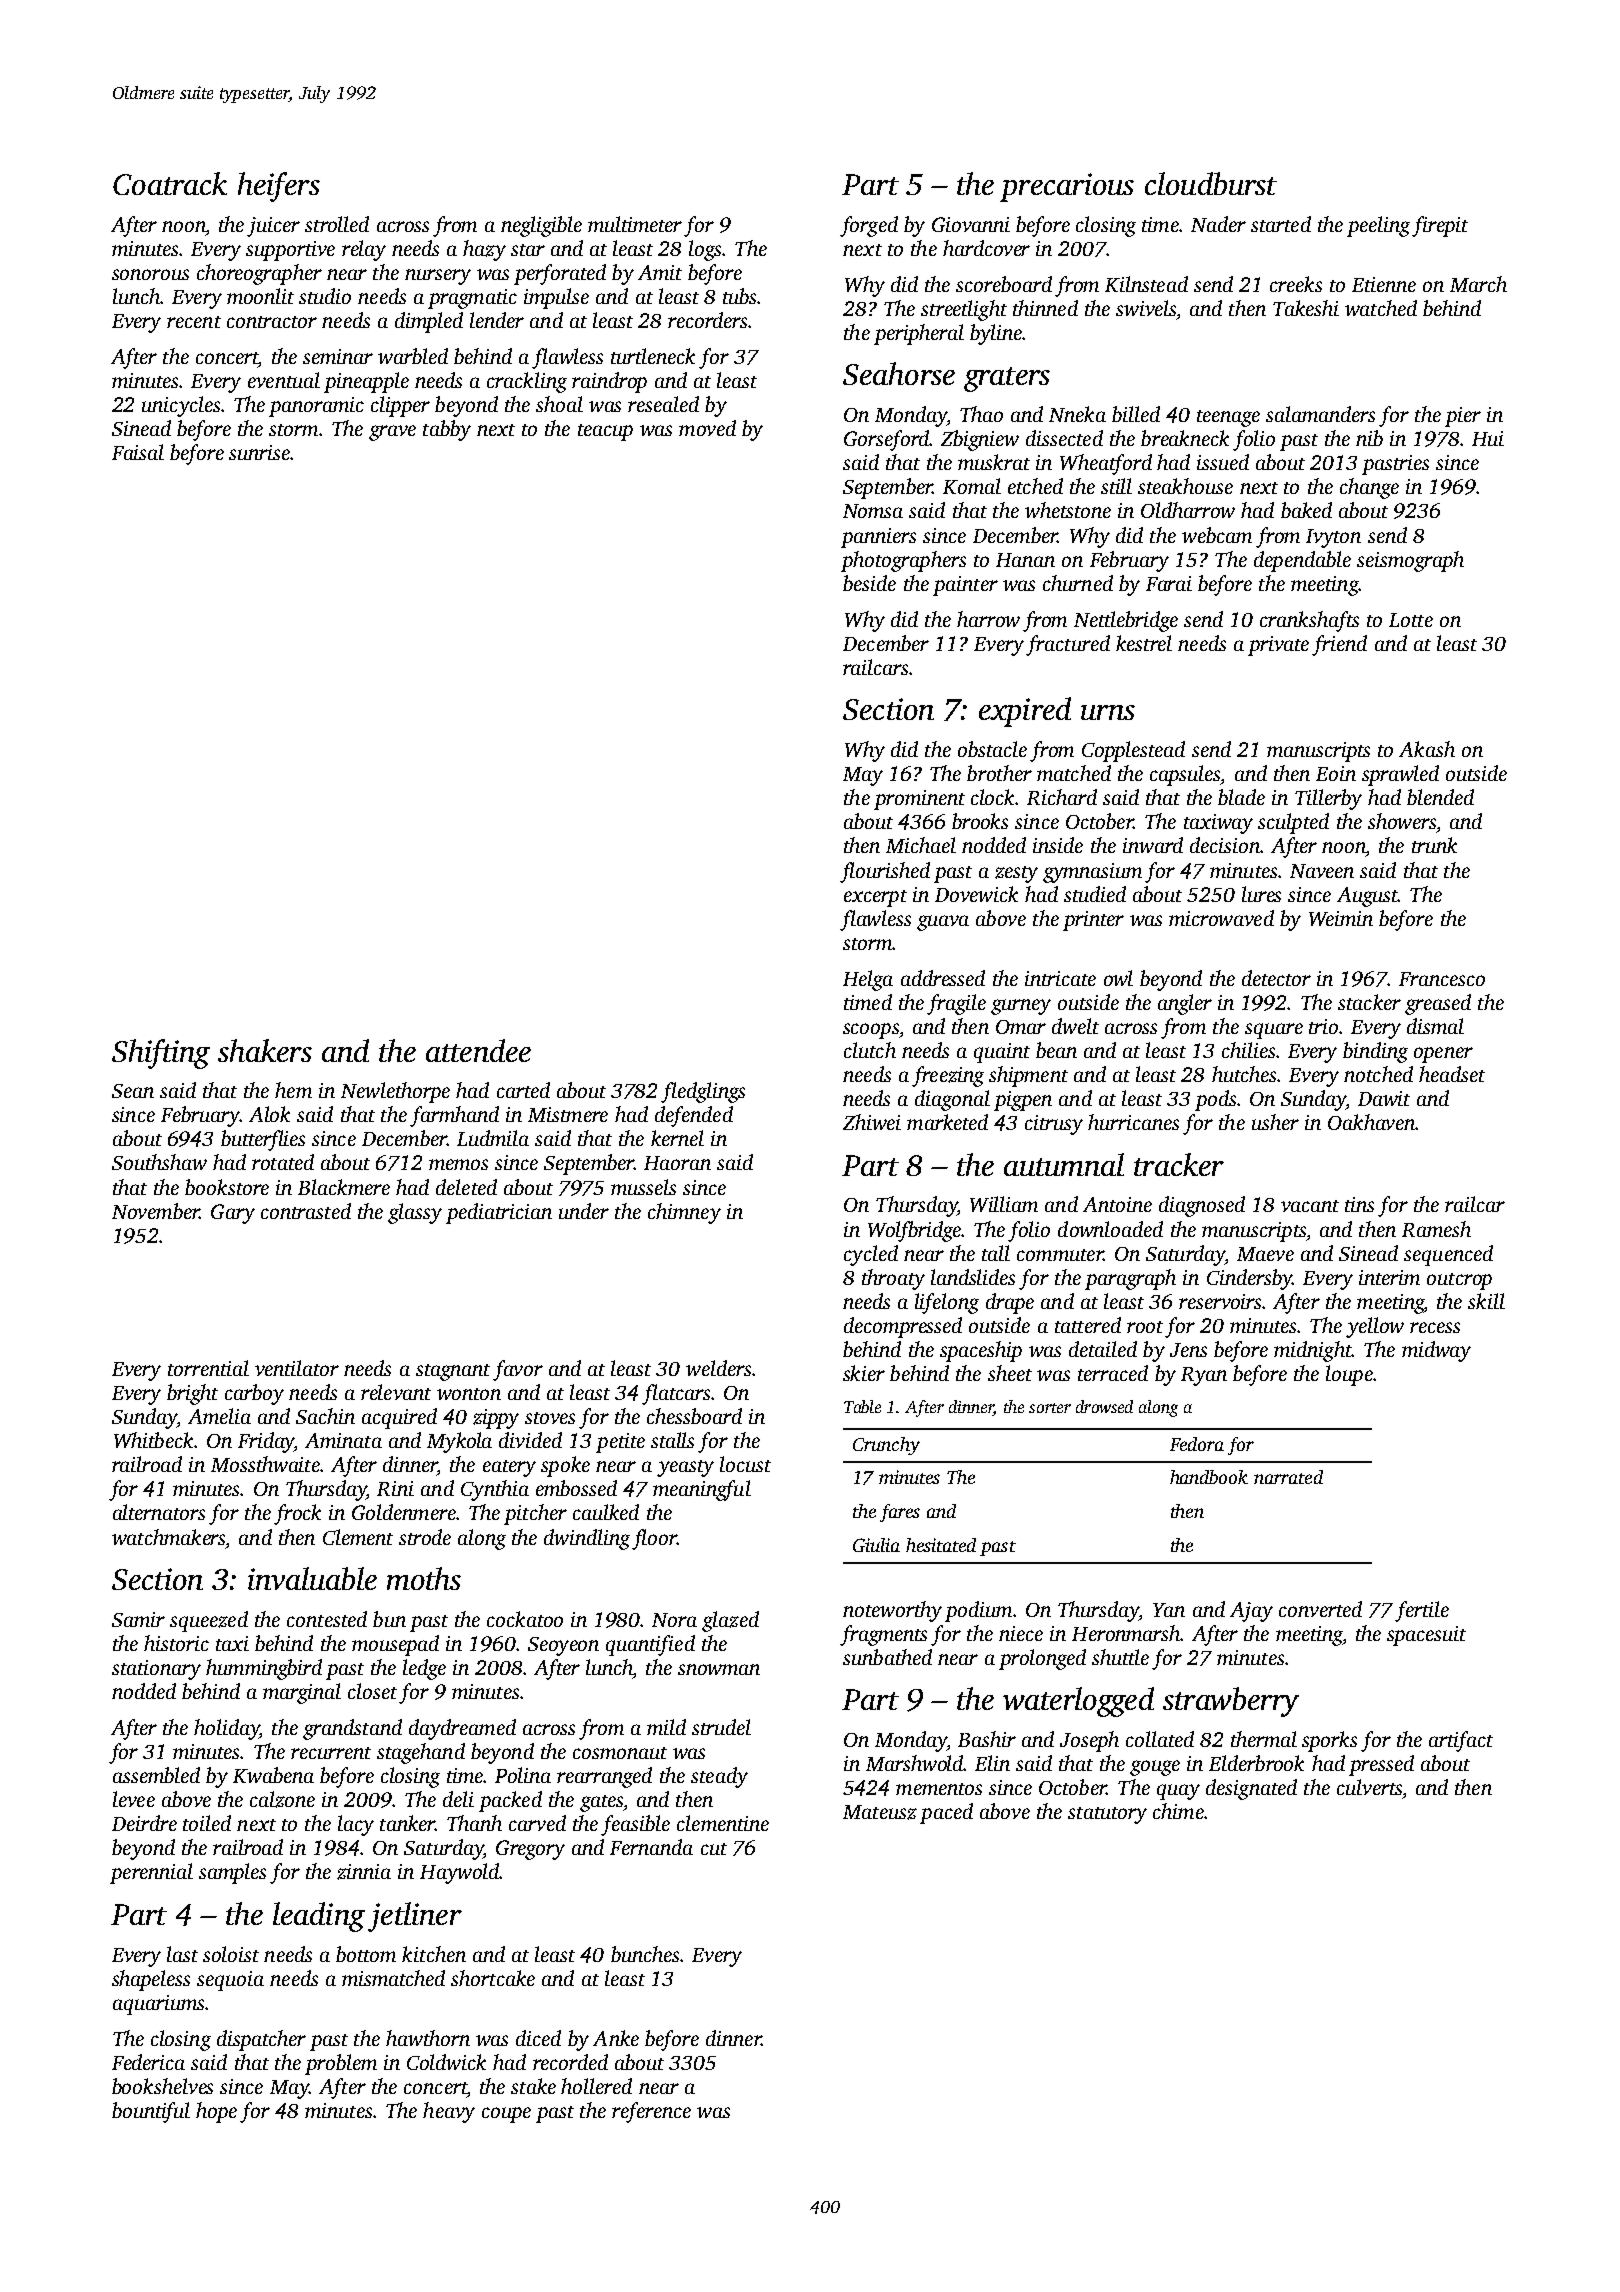  I want to click on moonlit, so click(260, 296).
